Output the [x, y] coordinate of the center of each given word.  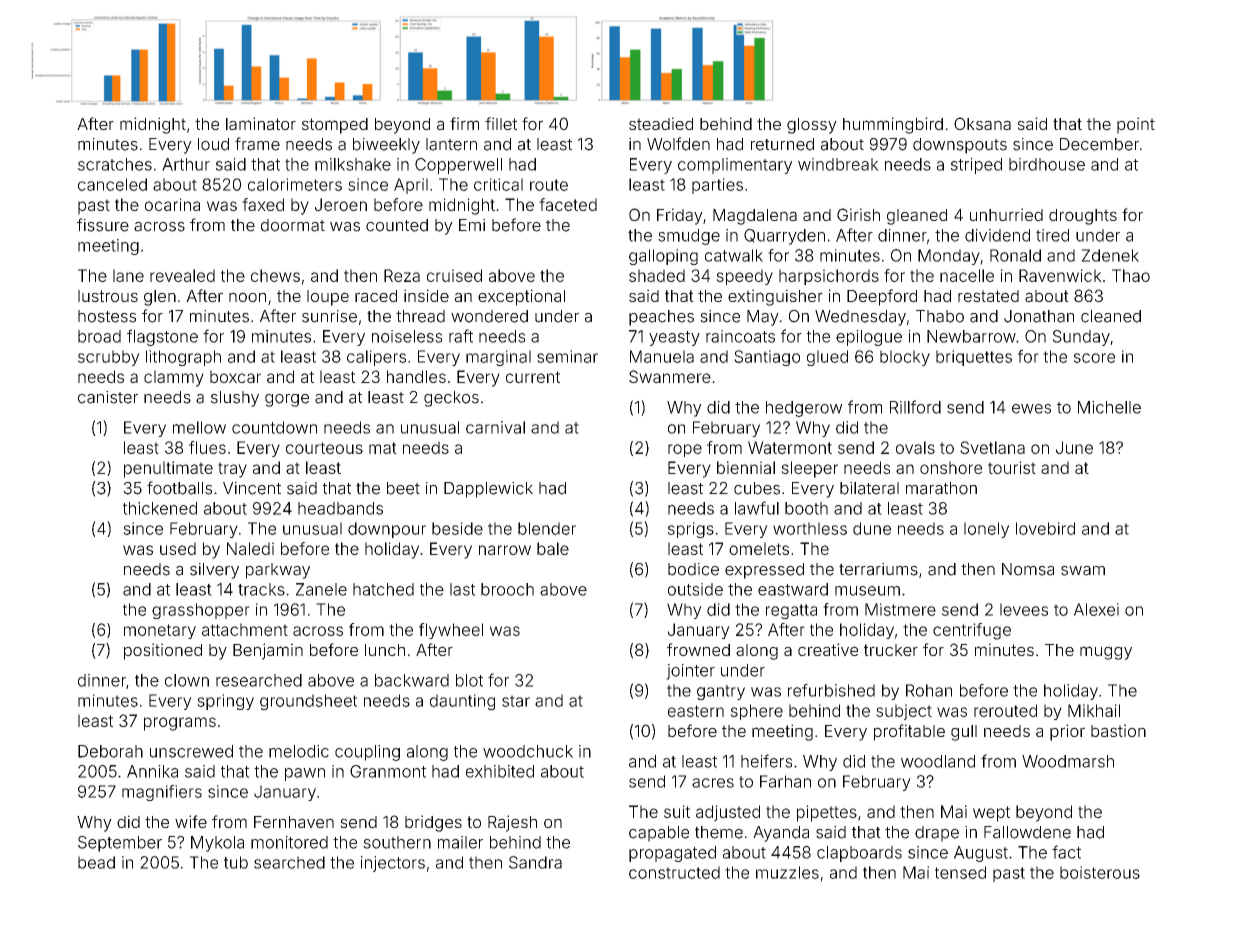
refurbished [831, 690]
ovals [915, 447]
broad [99, 336]
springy [225, 702]
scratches [115, 164]
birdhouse [1047, 164]
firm [464, 123]
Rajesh [512, 823]
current [533, 377]
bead [96, 862]
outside [695, 589]
